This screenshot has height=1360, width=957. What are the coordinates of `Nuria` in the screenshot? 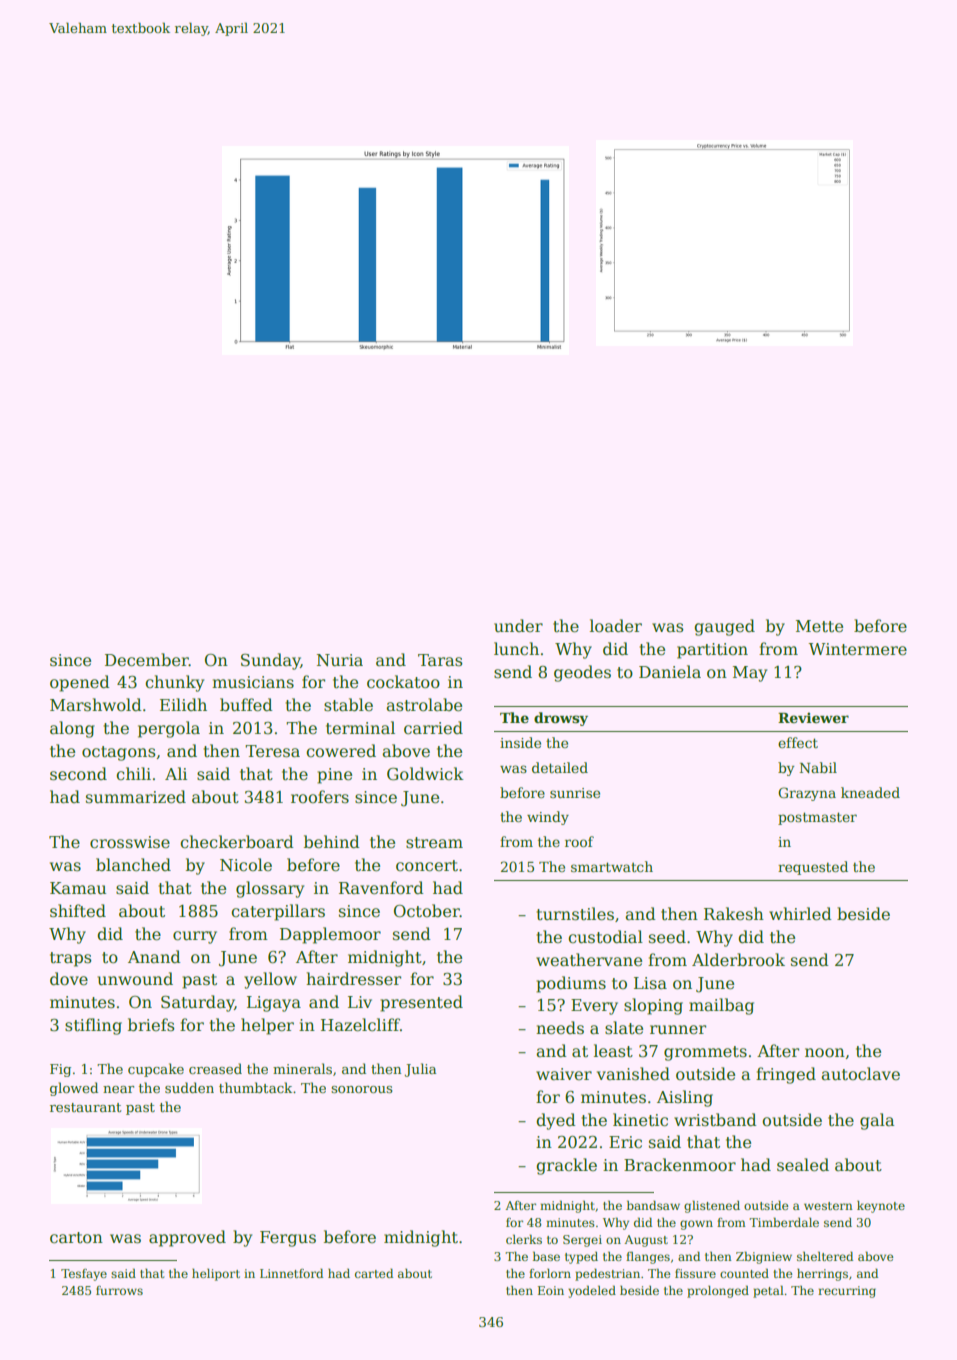 It's located at (340, 660).
